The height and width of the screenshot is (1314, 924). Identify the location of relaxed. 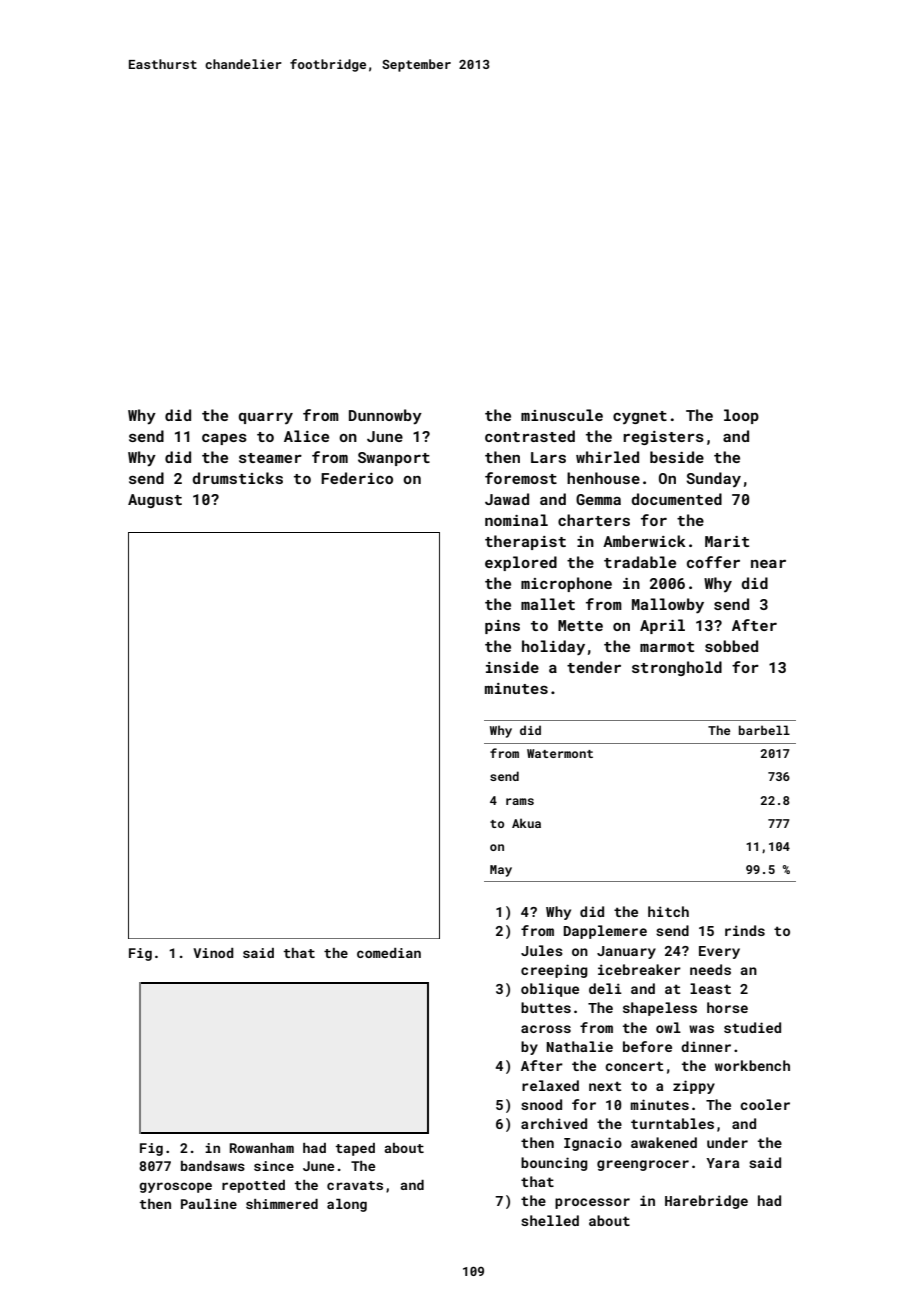
(550, 1085).
